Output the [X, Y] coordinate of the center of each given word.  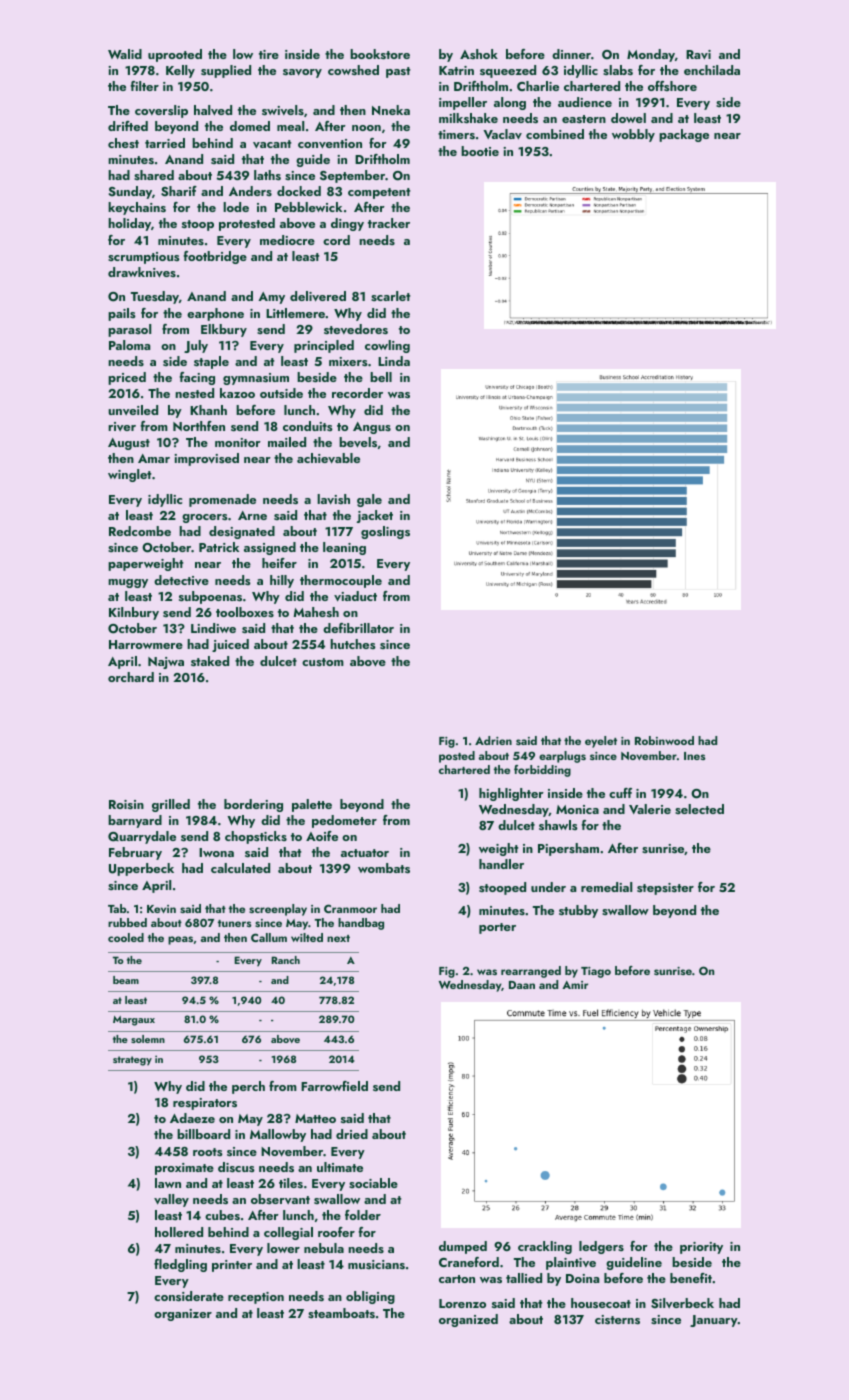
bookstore [380, 54]
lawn [168, 1183]
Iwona [216, 852]
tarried [165, 143]
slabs [618, 70]
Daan [522, 985]
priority [701, 1248]
